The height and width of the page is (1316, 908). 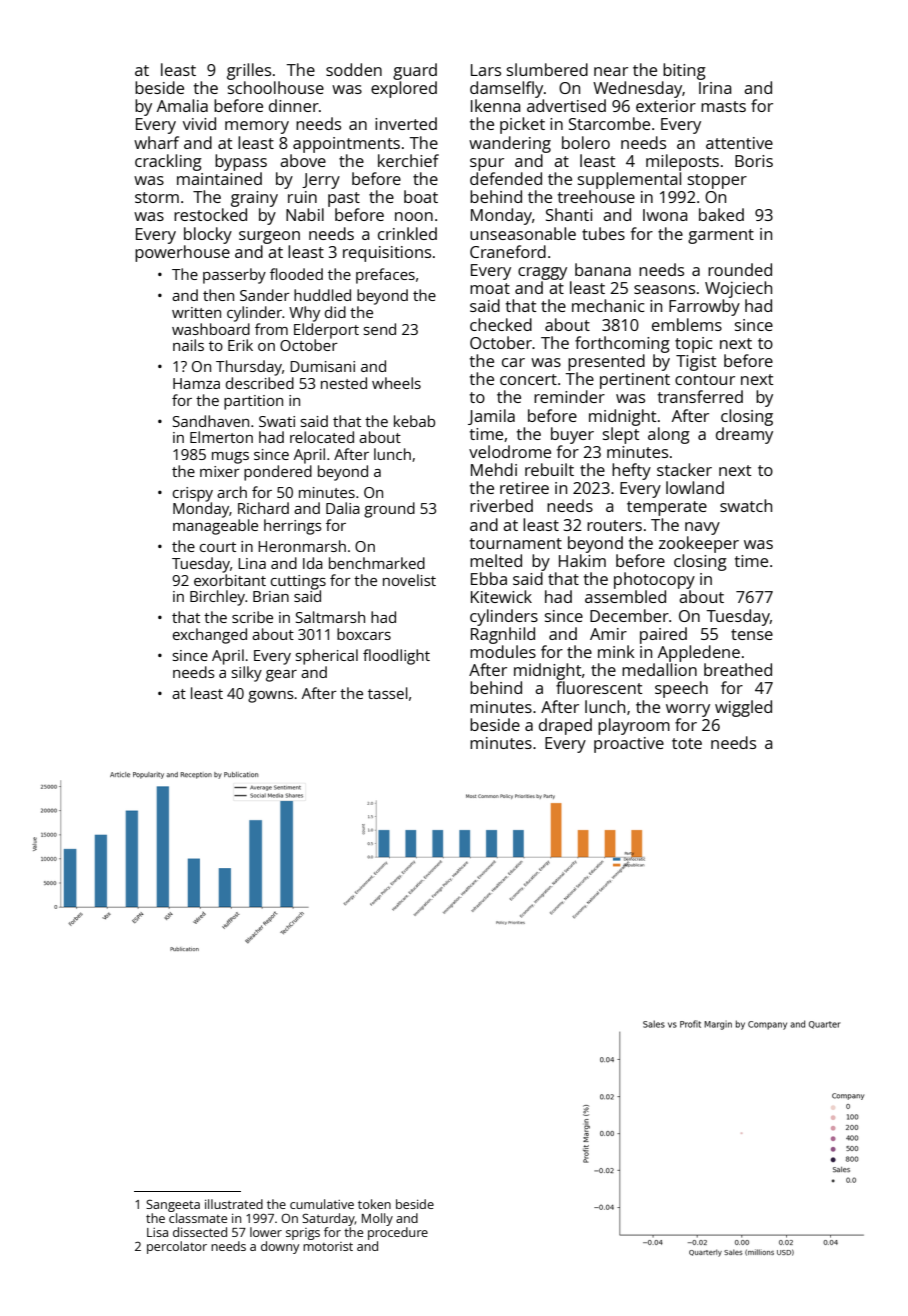 What do you see at coordinates (230, 580) in the page?
I see `exorbitant` at bounding box center [230, 580].
